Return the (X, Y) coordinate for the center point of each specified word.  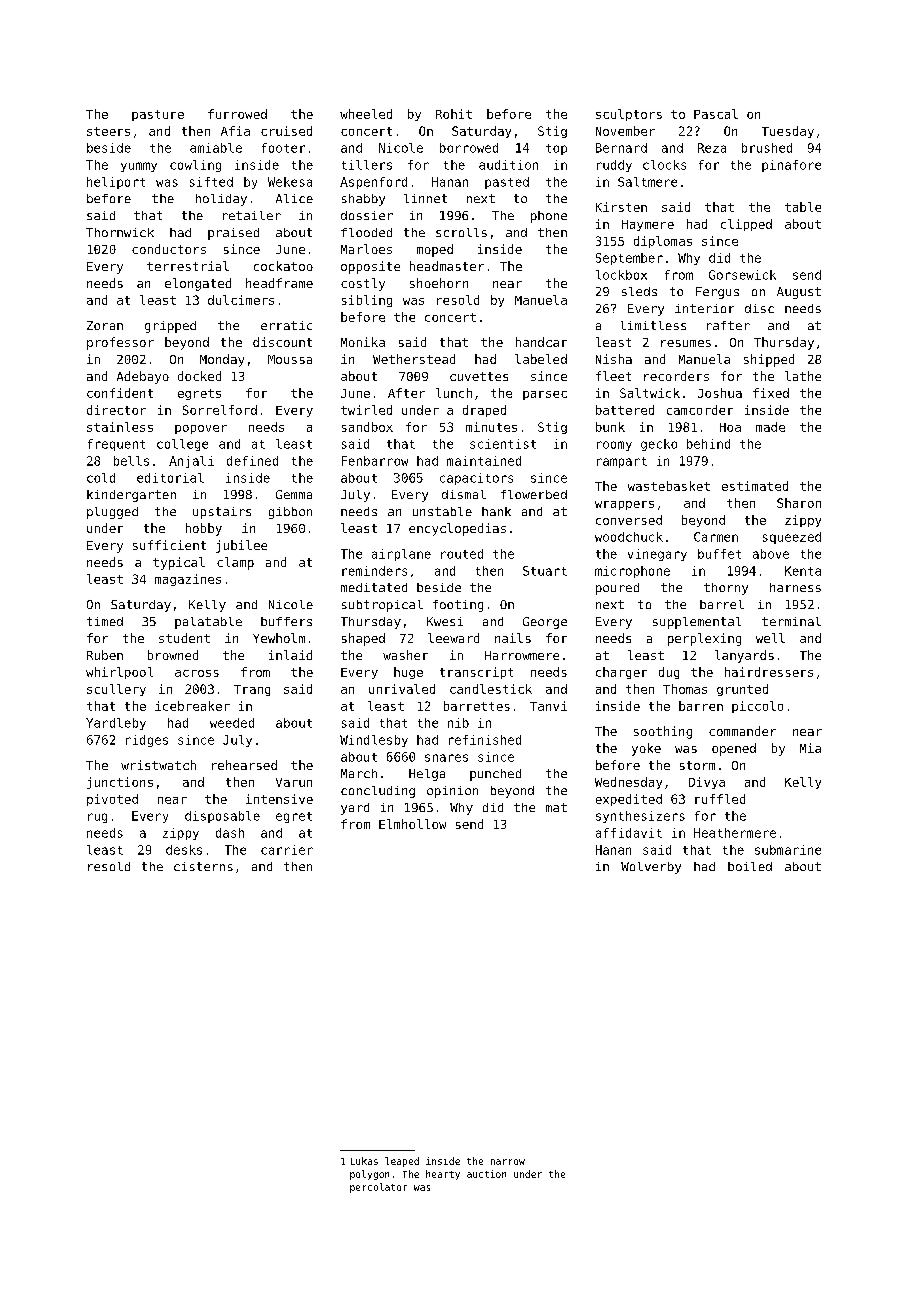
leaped (402, 1162)
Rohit (454, 114)
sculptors (629, 115)
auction (486, 1174)
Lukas (364, 1161)
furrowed (237, 114)
